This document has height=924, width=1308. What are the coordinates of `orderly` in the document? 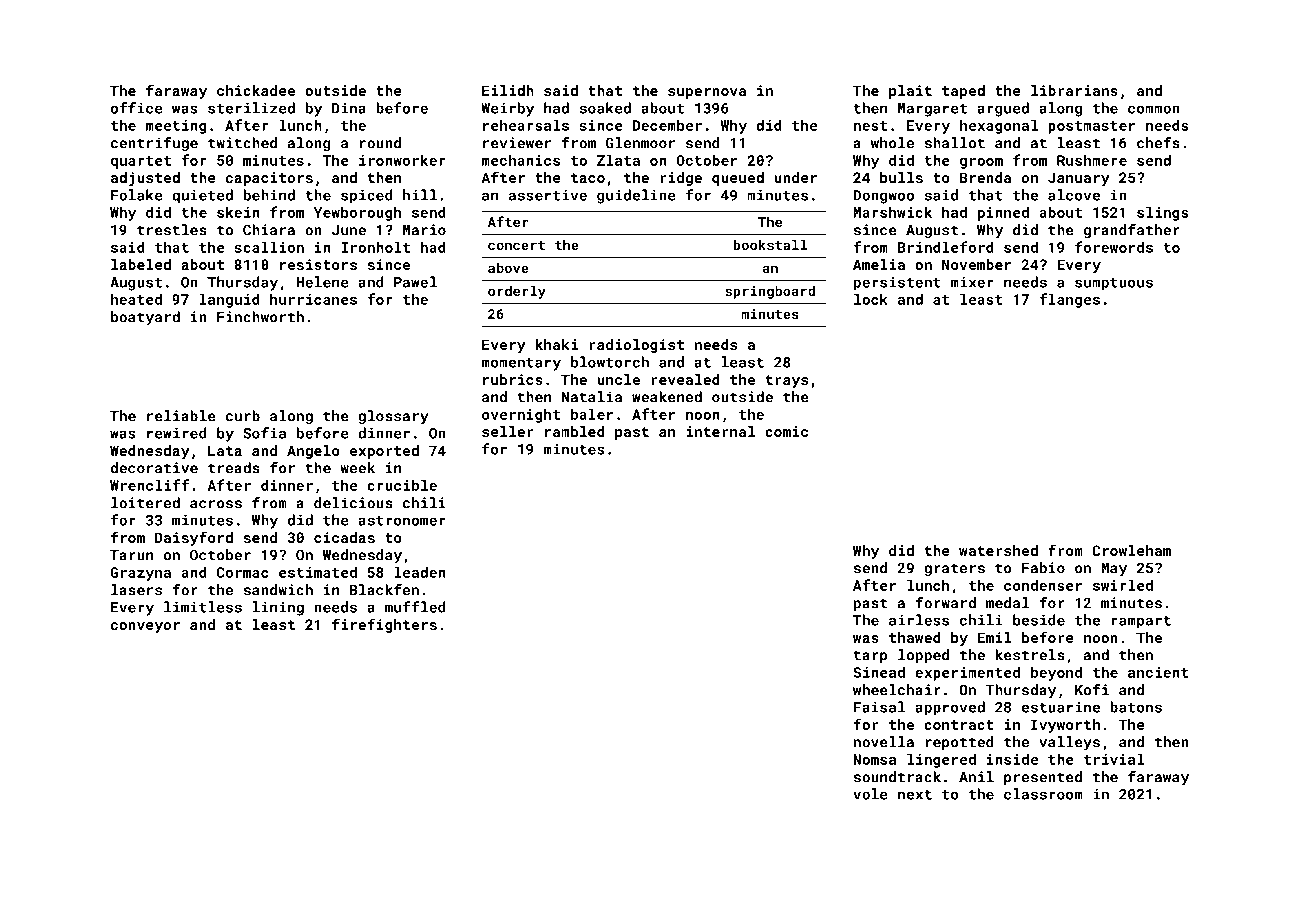 It's located at (517, 292).
